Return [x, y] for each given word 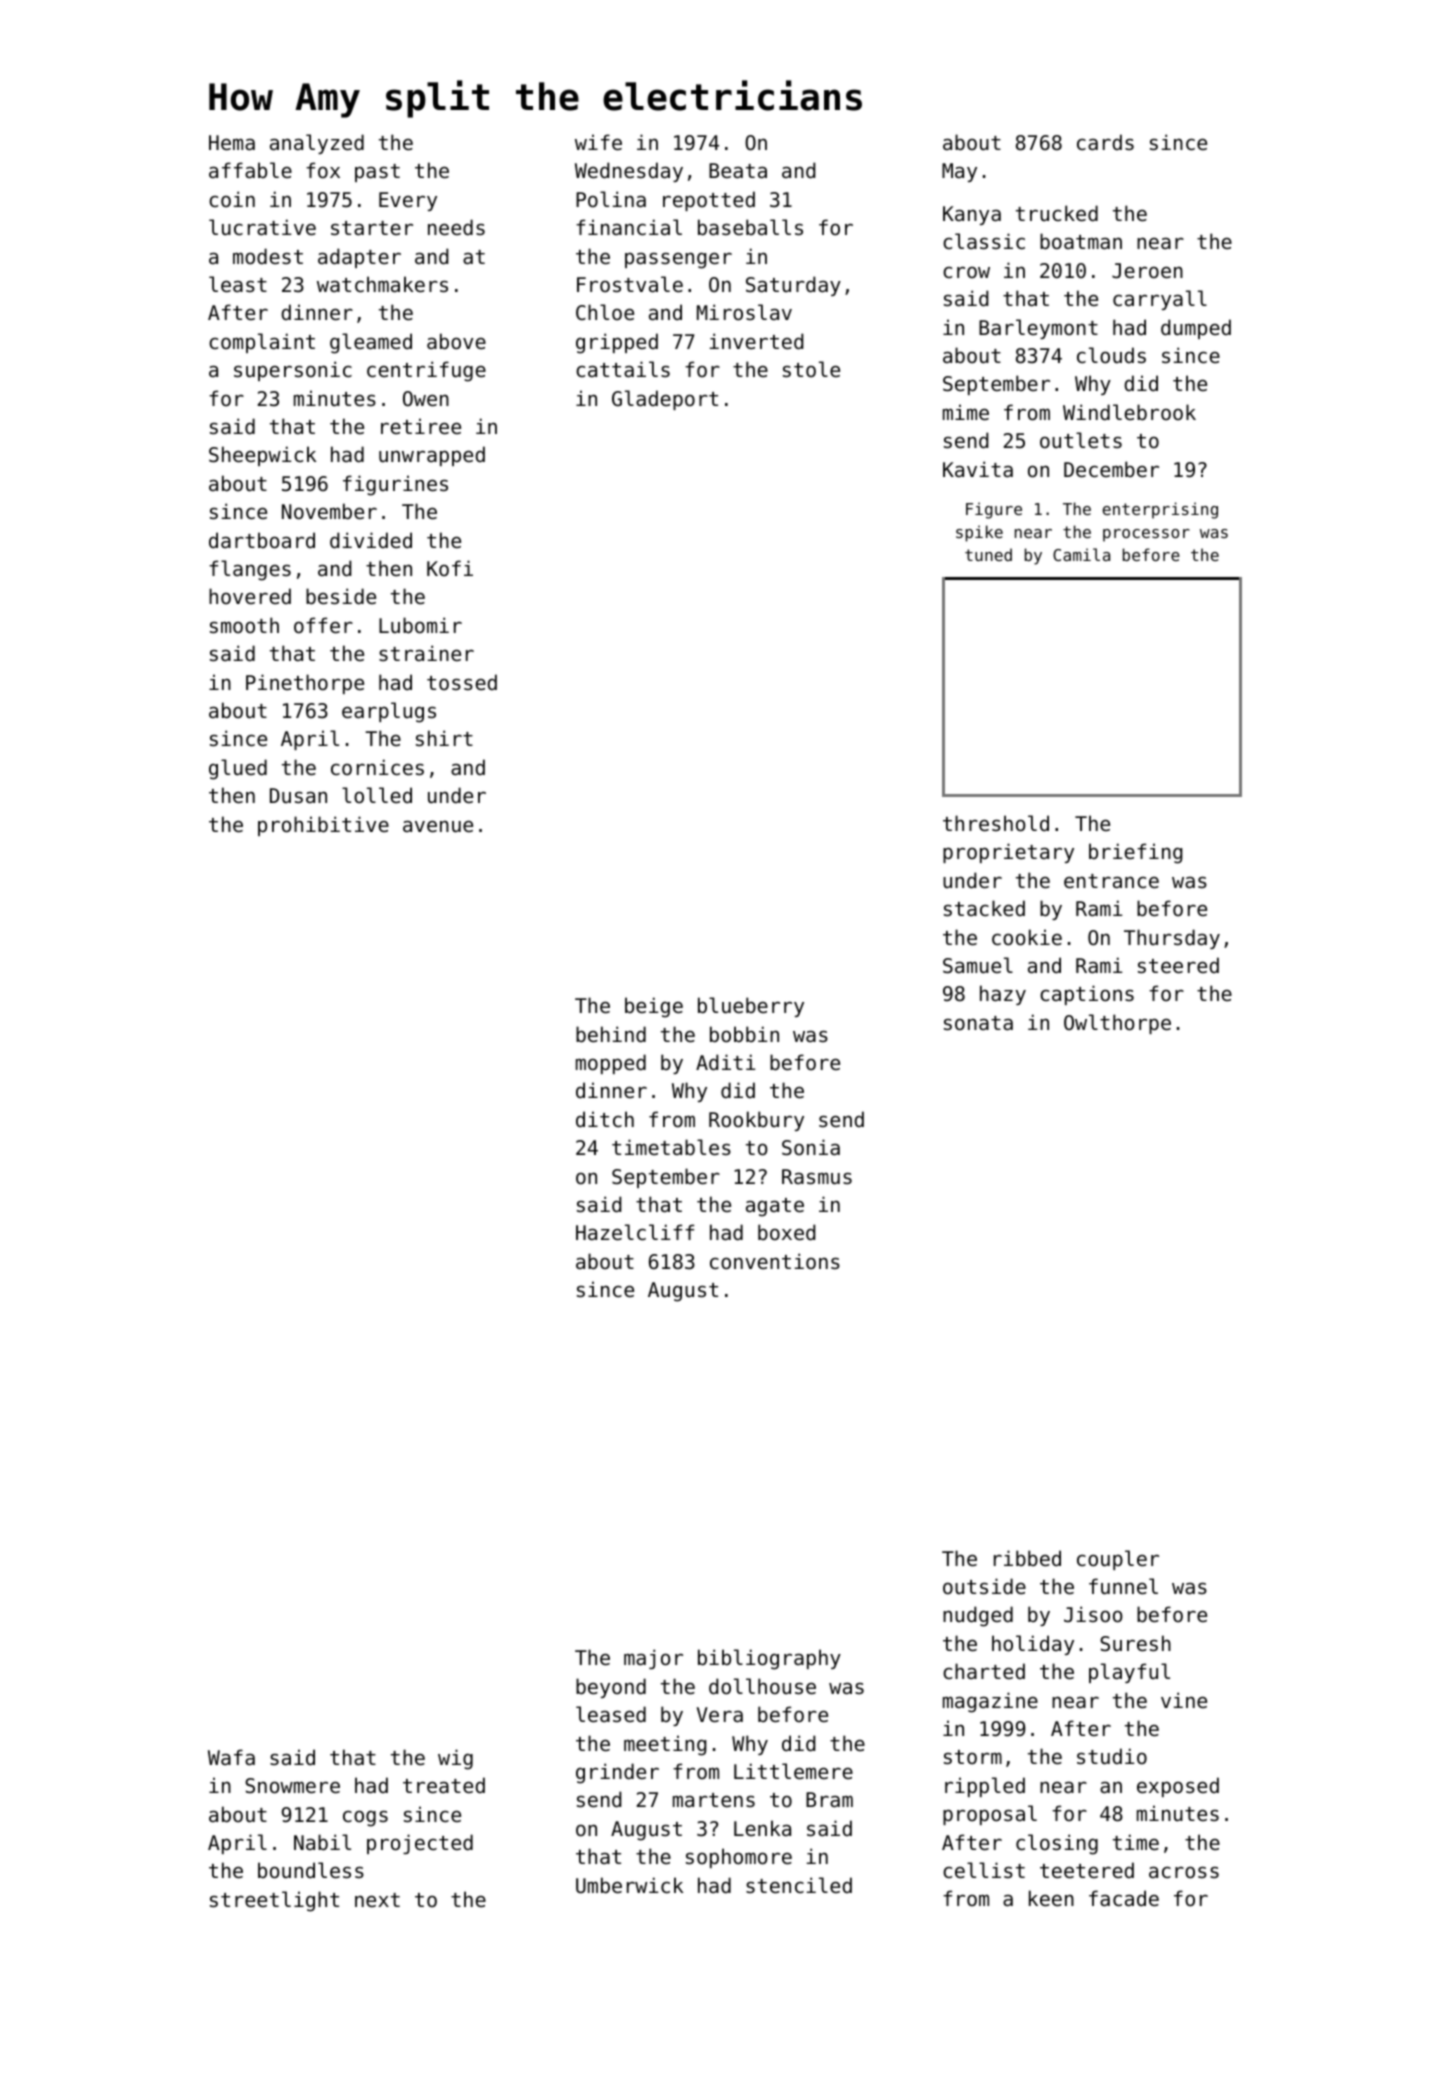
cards [1105, 142]
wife [598, 142]
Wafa [231, 1757]
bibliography [769, 1659]
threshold [996, 823]
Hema [232, 143]
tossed [462, 682]
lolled [377, 795]
